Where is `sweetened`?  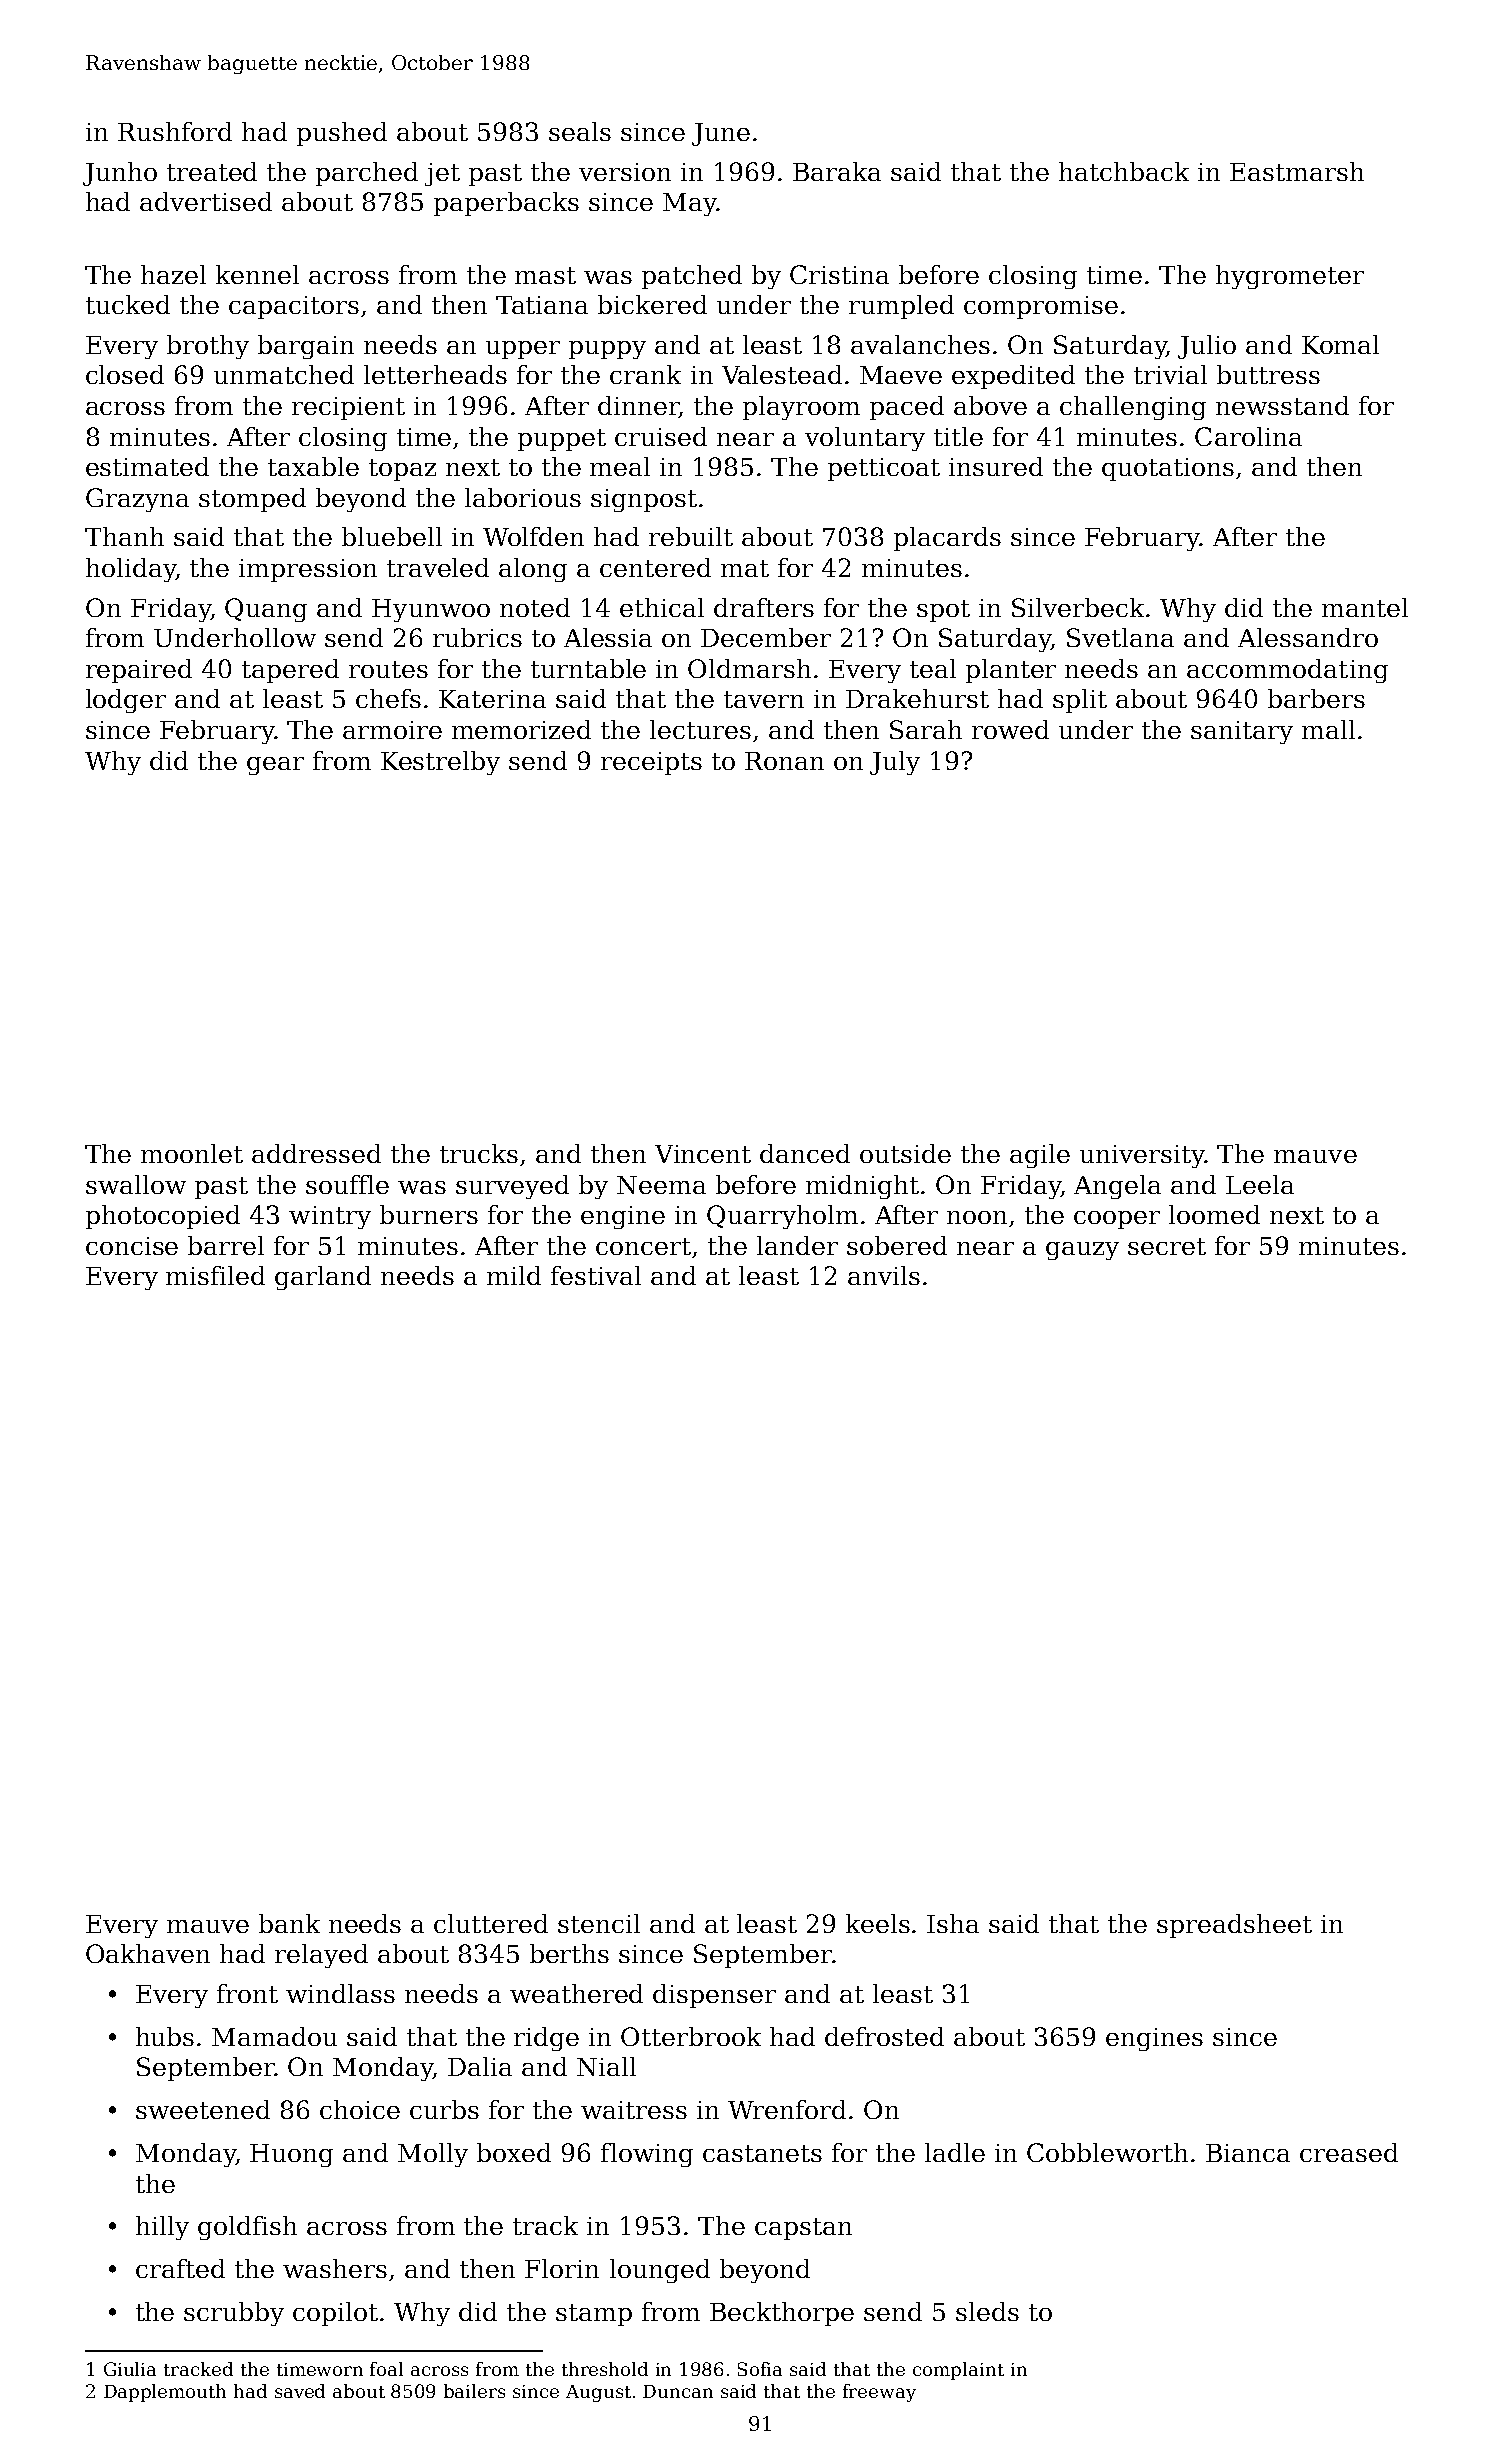 sweetened is located at coordinates (203, 2109).
